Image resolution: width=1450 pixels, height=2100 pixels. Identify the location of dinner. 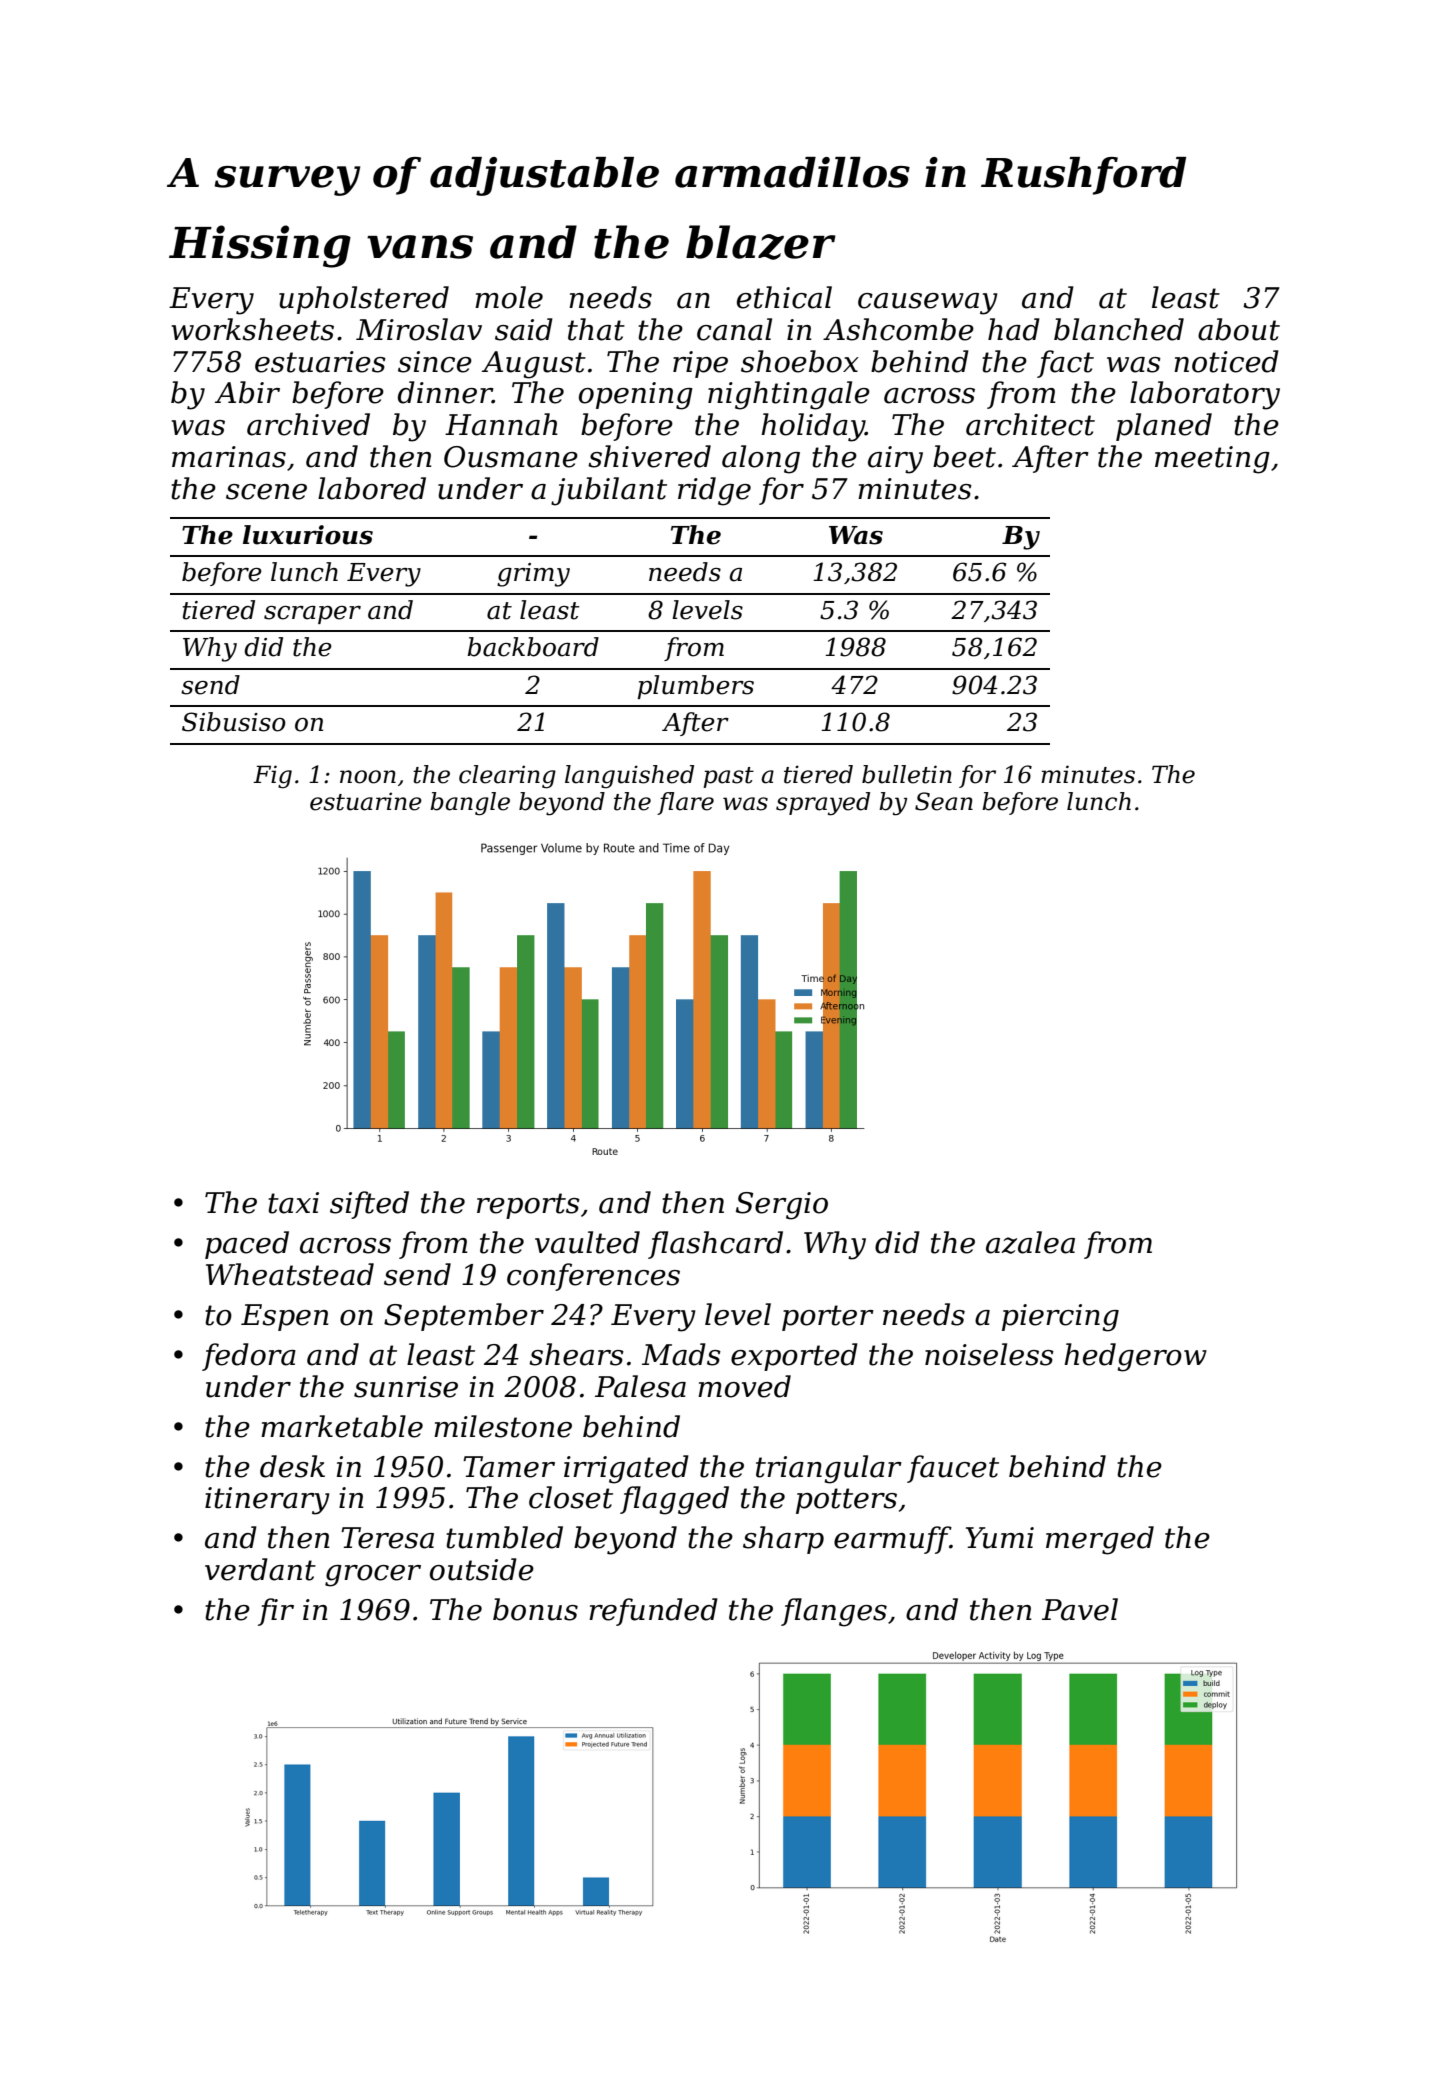
(445, 392).
